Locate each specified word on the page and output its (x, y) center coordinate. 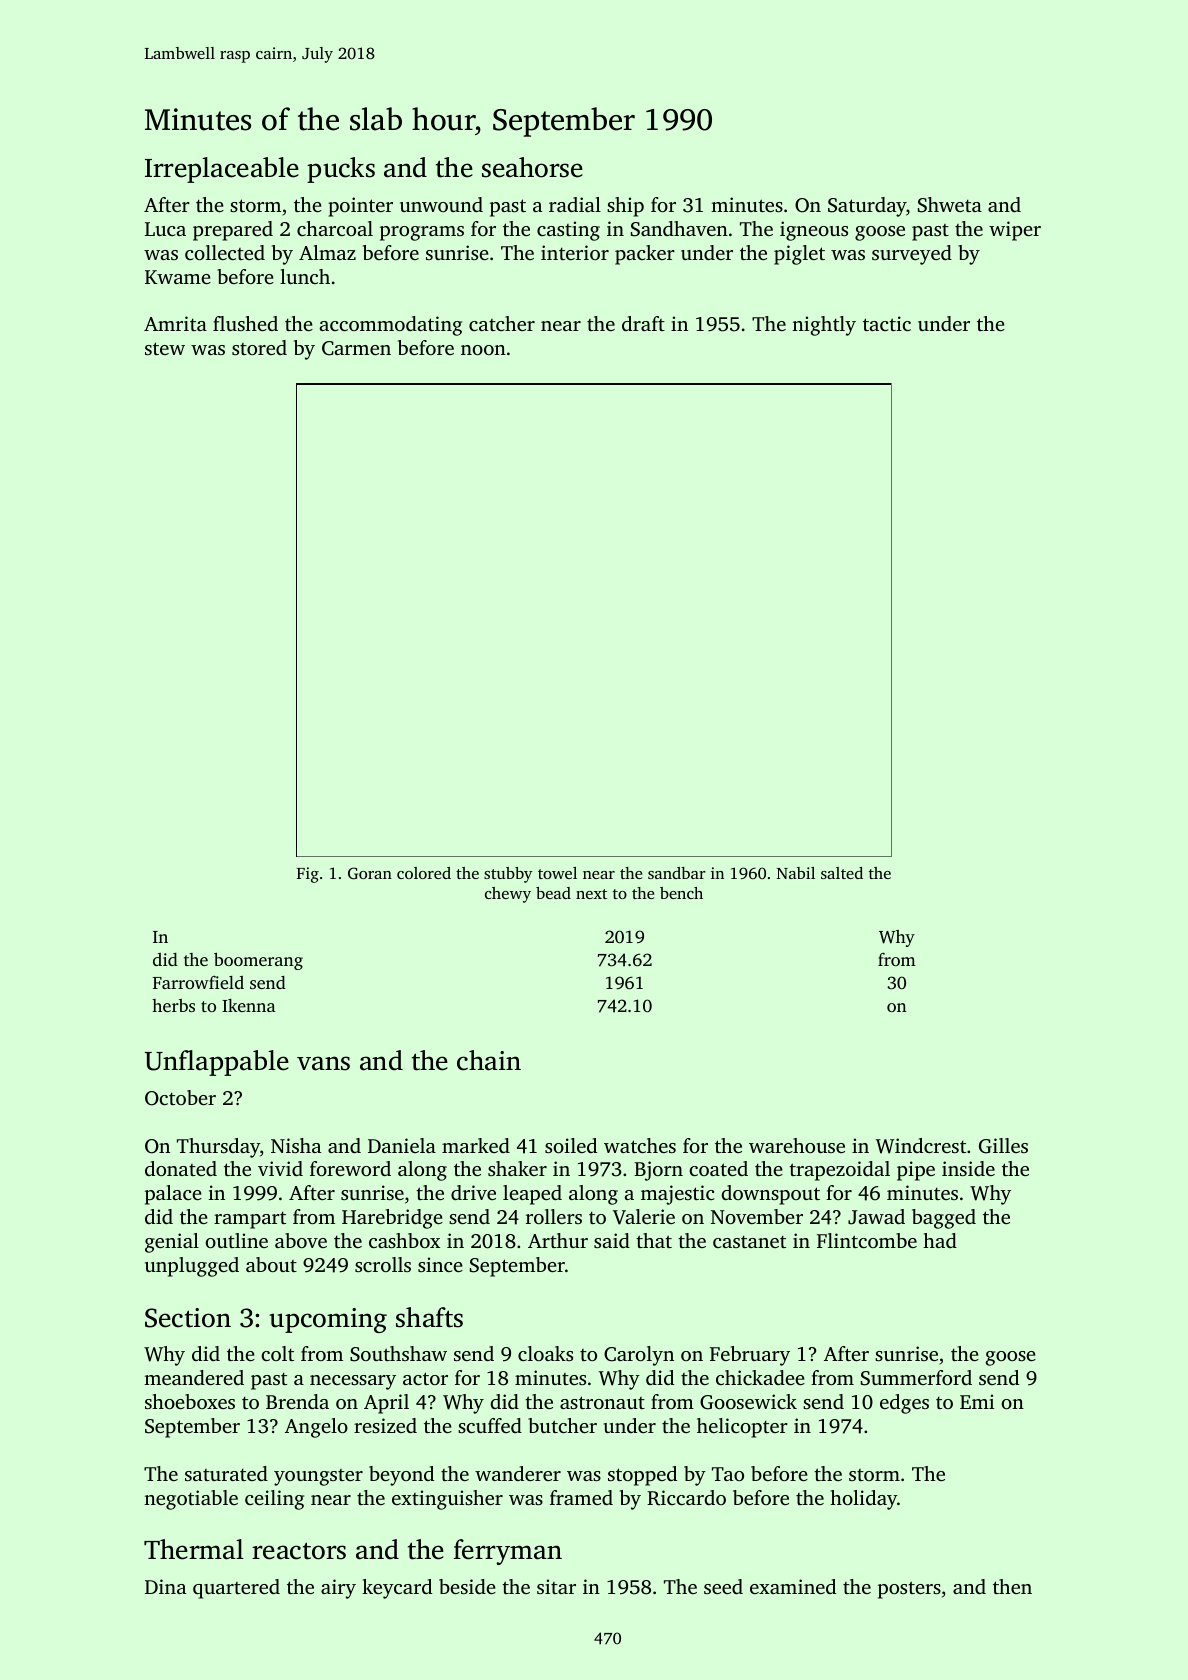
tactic (887, 323)
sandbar (677, 873)
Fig (308, 875)
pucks (341, 170)
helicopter (742, 1428)
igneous (814, 231)
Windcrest (921, 1146)
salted (842, 873)
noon (483, 350)
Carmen (356, 348)
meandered (194, 1377)
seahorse (532, 167)
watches (640, 1145)
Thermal (194, 1549)
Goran (370, 873)
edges (904, 1404)
